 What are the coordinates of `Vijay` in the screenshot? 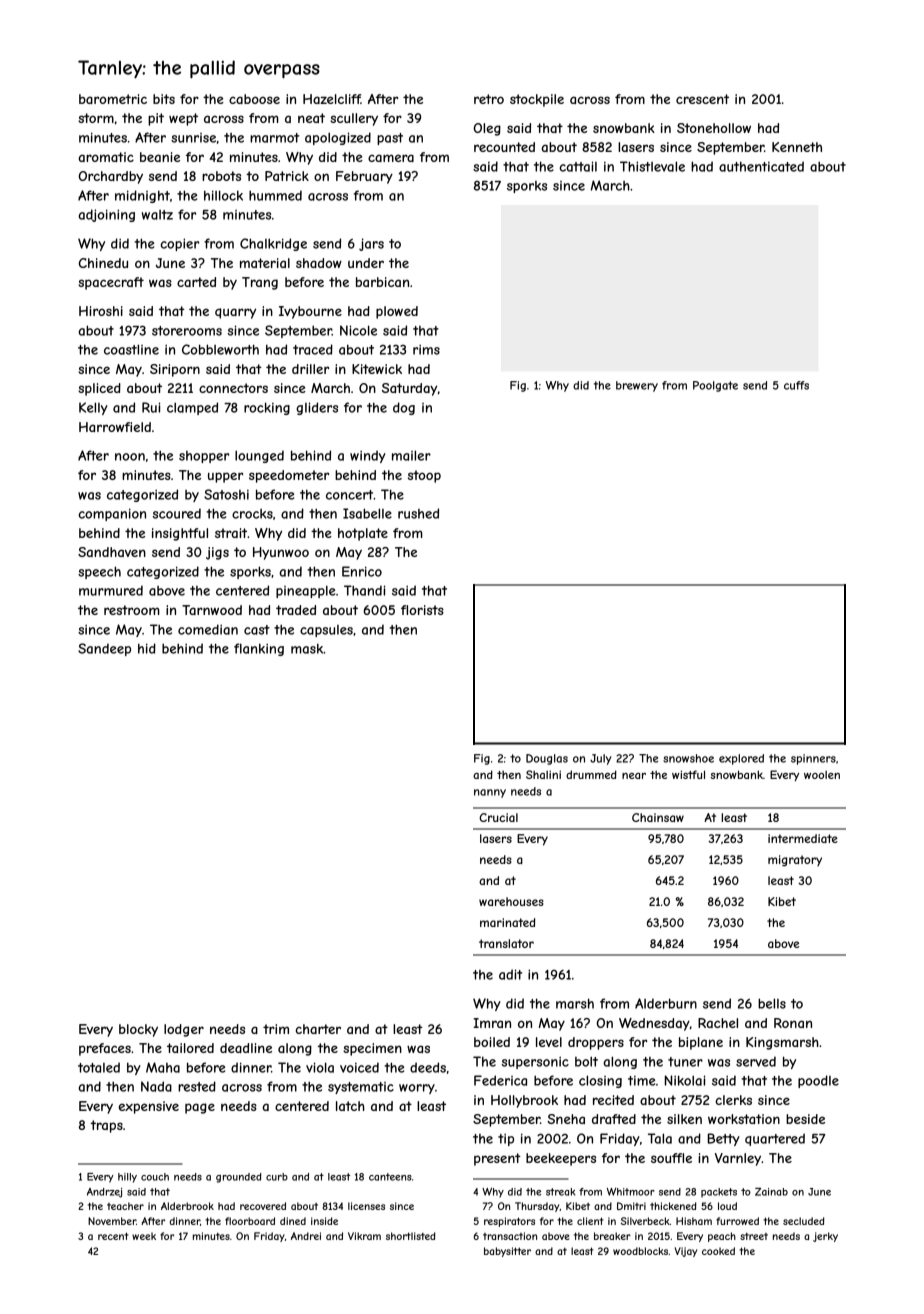 It's located at (685, 1252).
